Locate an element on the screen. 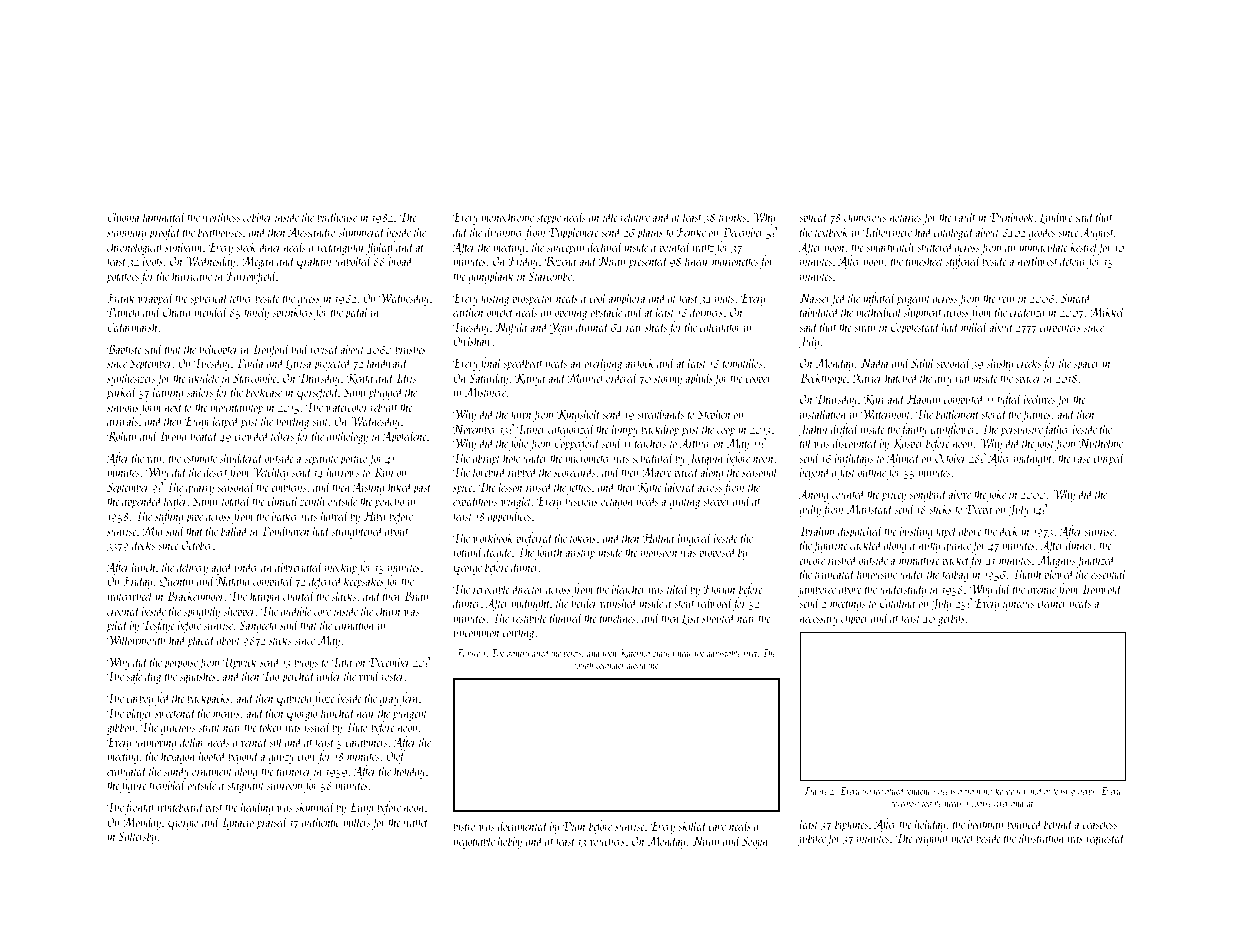 Image resolution: width=1233 pixels, height=952 pixels. unmoving is located at coordinates (155, 744).
